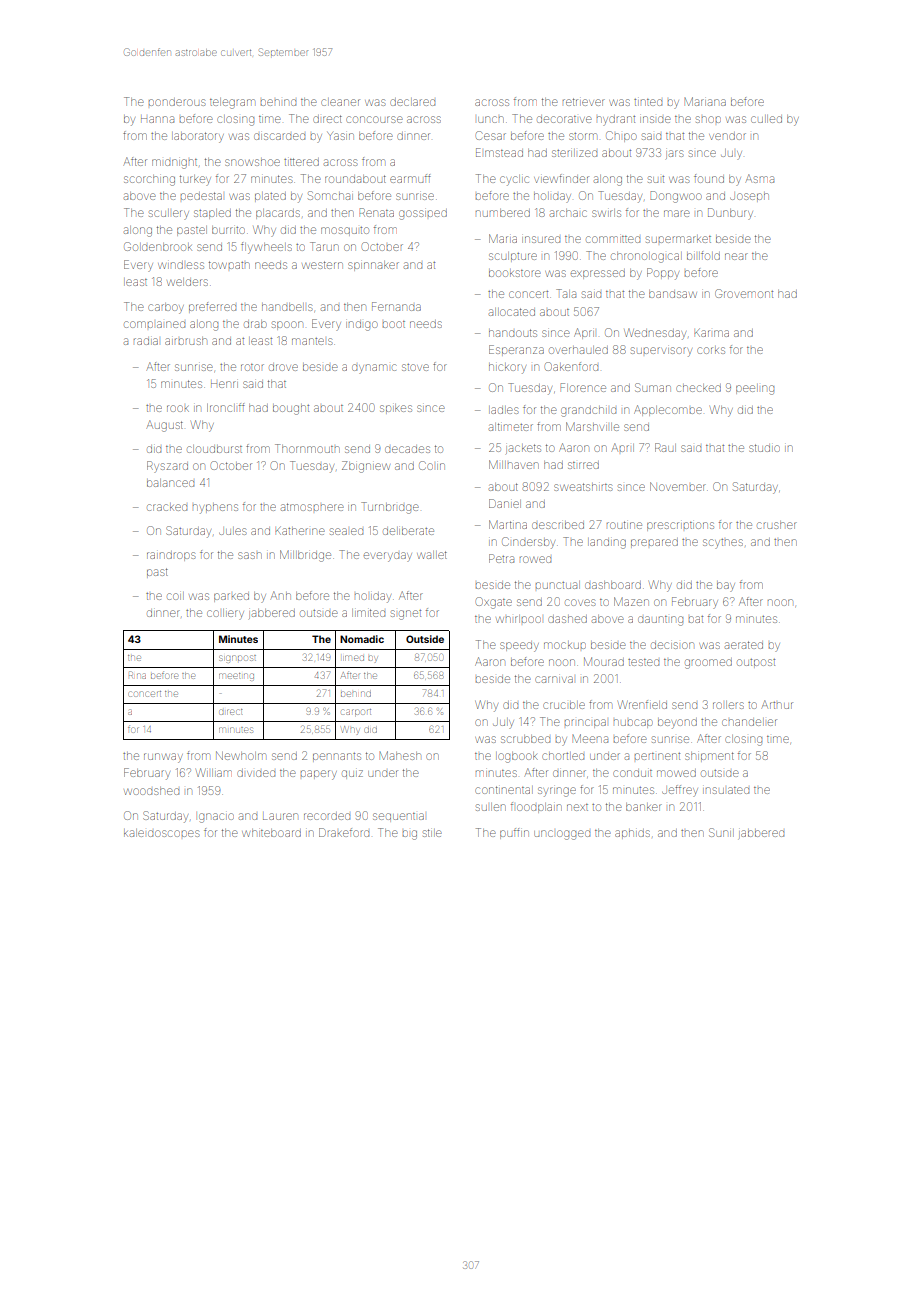 The image size is (924, 1308). What do you see at coordinates (229, 265) in the screenshot?
I see `towpath` at bounding box center [229, 265].
